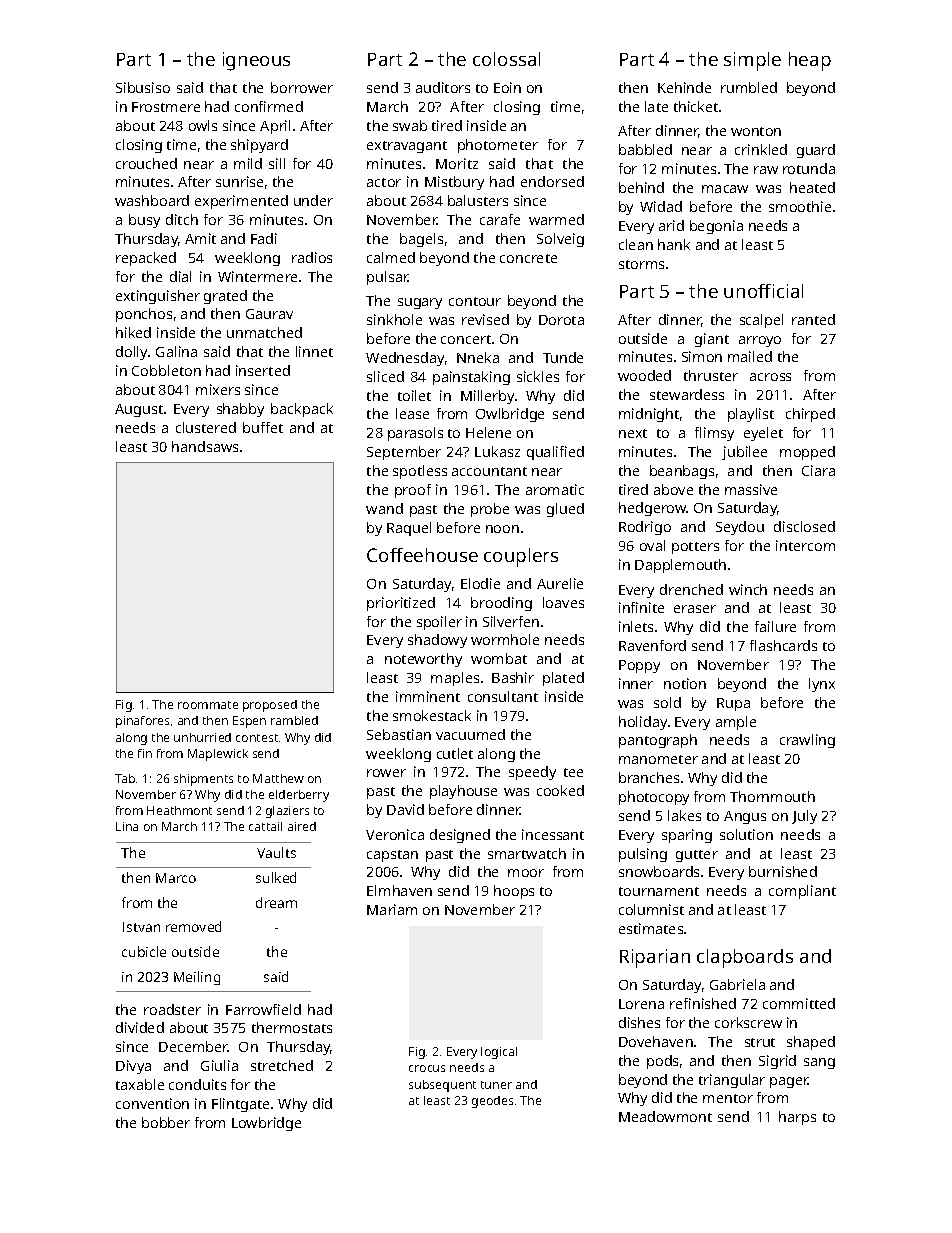  What do you see at coordinates (125, 778) in the page?
I see `Tab` at bounding box center [125, 778].
